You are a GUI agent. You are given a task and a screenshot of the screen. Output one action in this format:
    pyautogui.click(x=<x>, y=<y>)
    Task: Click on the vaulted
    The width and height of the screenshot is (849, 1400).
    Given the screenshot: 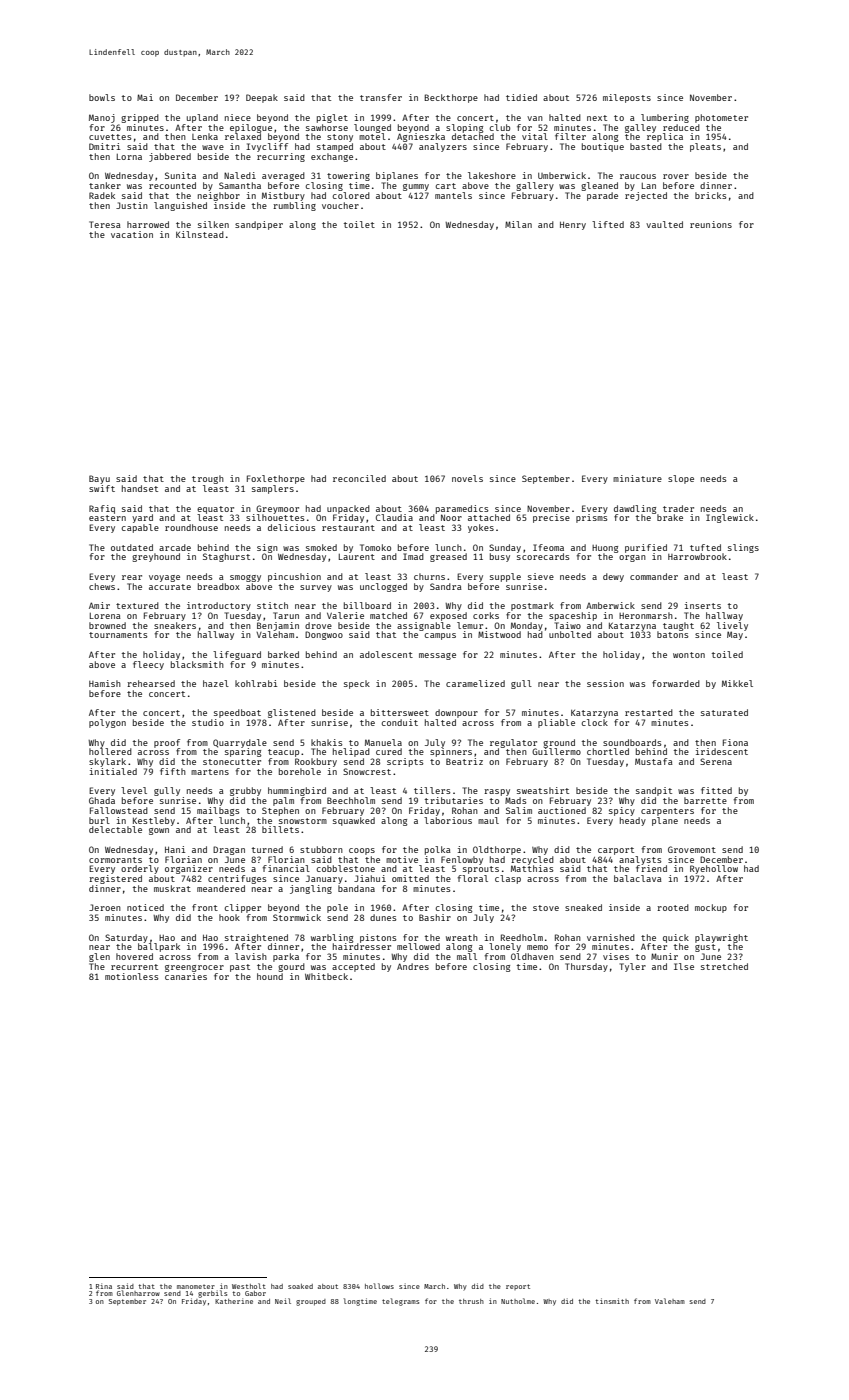 What is the action you would take?
    pyautogui.click(x=664, y=224)
